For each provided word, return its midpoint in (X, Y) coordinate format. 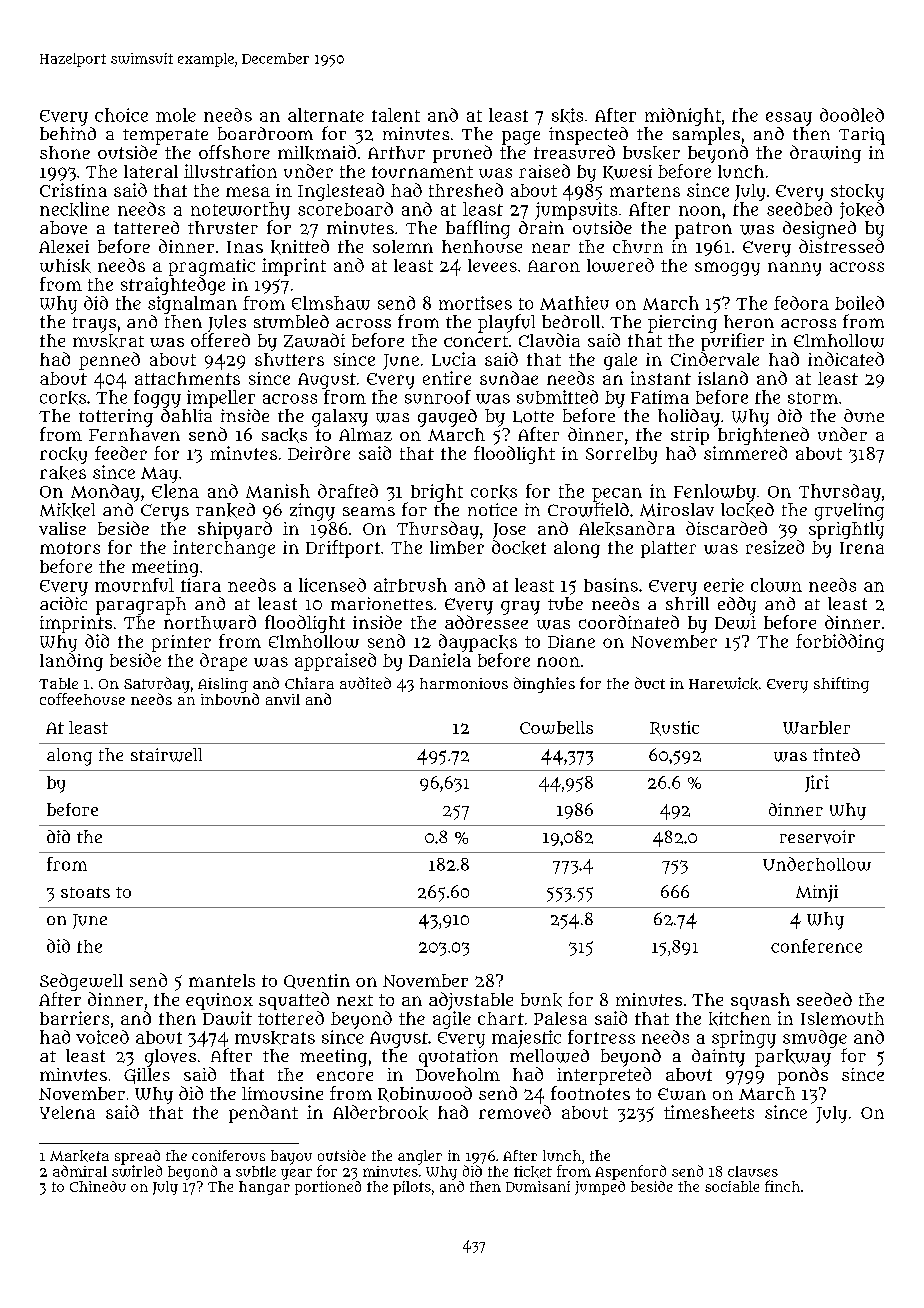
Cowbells (556, 727)
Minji (817, 893)
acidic (63, 603)
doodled (852, 115)
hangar (264, 1188)
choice (121, 115)
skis (567, 115)
